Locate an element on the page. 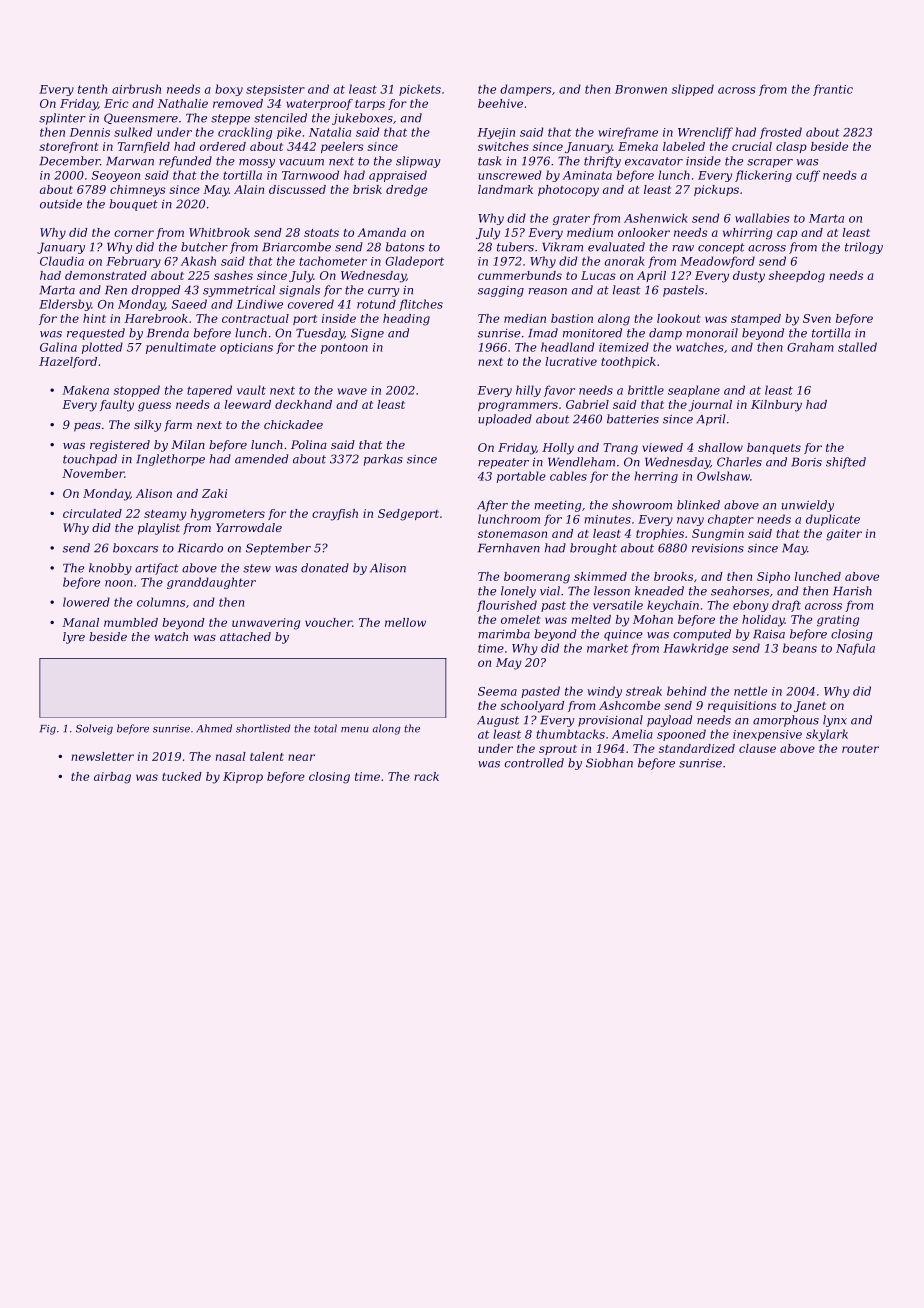 The width and height of the image is (924, 1308). Amanda is located at coordinates (381, 232).
